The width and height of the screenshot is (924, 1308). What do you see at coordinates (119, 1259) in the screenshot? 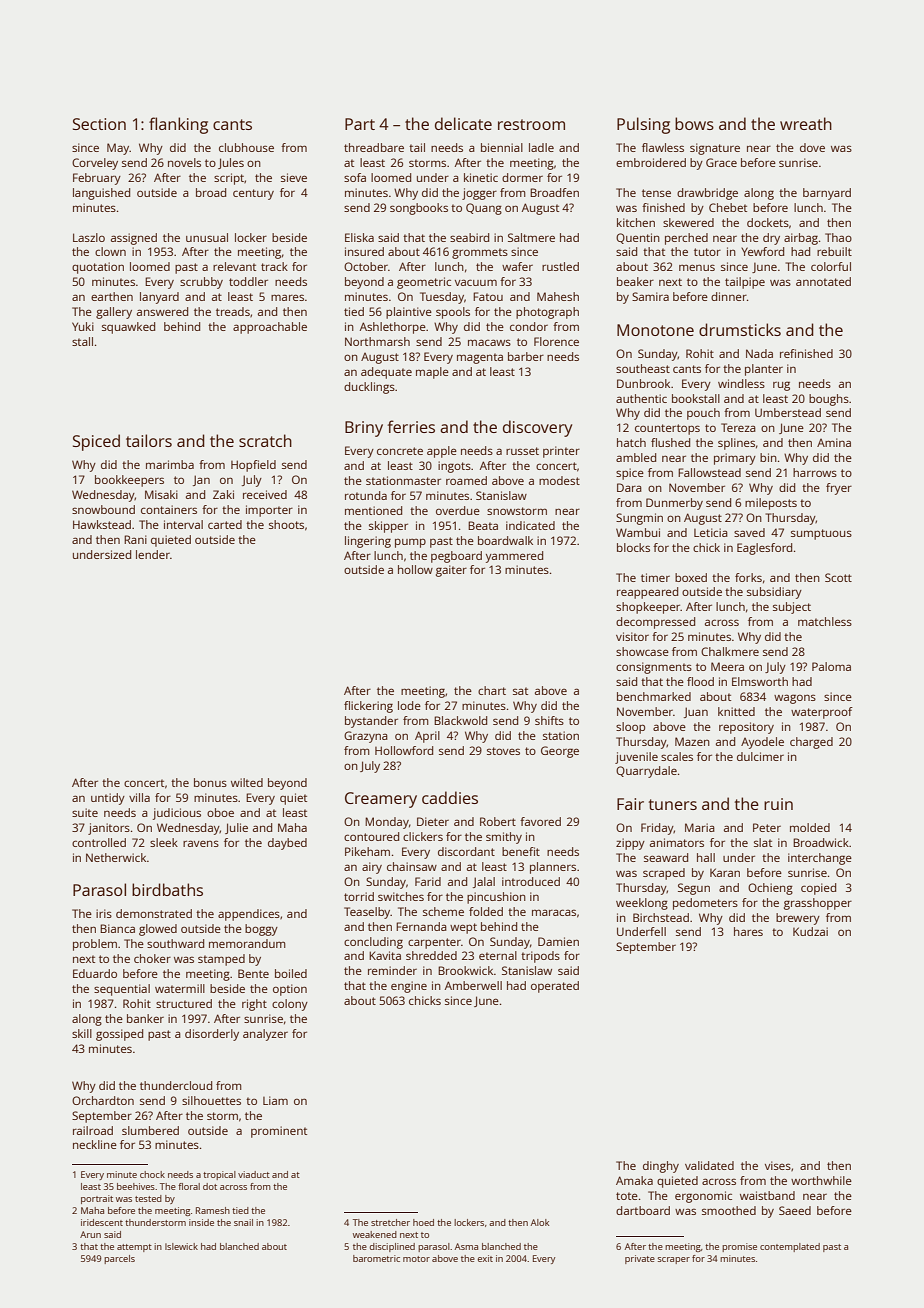
I see `parcels` at bounding box center [119, 1259].
